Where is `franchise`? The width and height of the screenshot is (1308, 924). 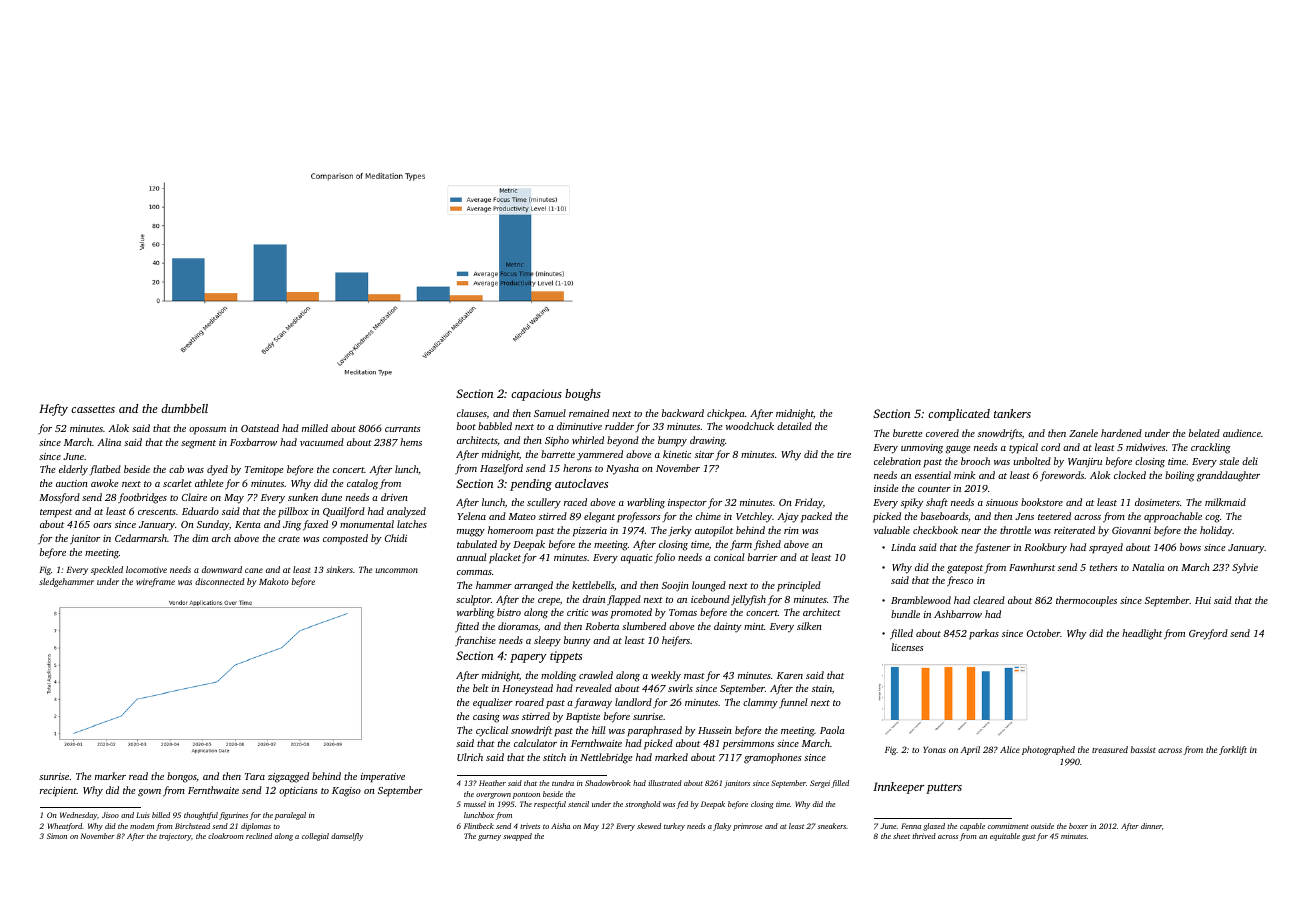
franchise is located at coordinates (475, 641).
